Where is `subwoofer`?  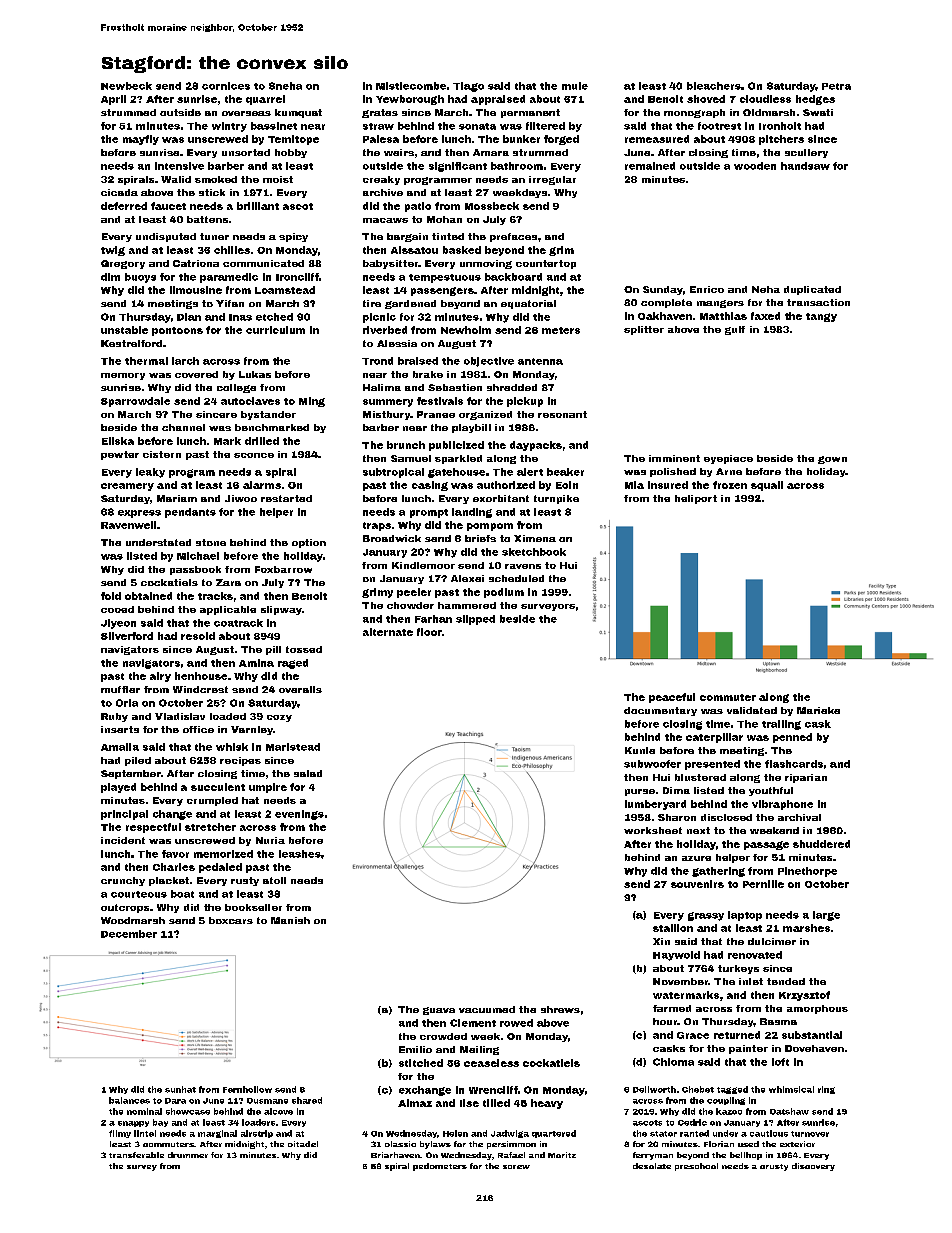
subwoofer is located at coordinates (652, 764).
